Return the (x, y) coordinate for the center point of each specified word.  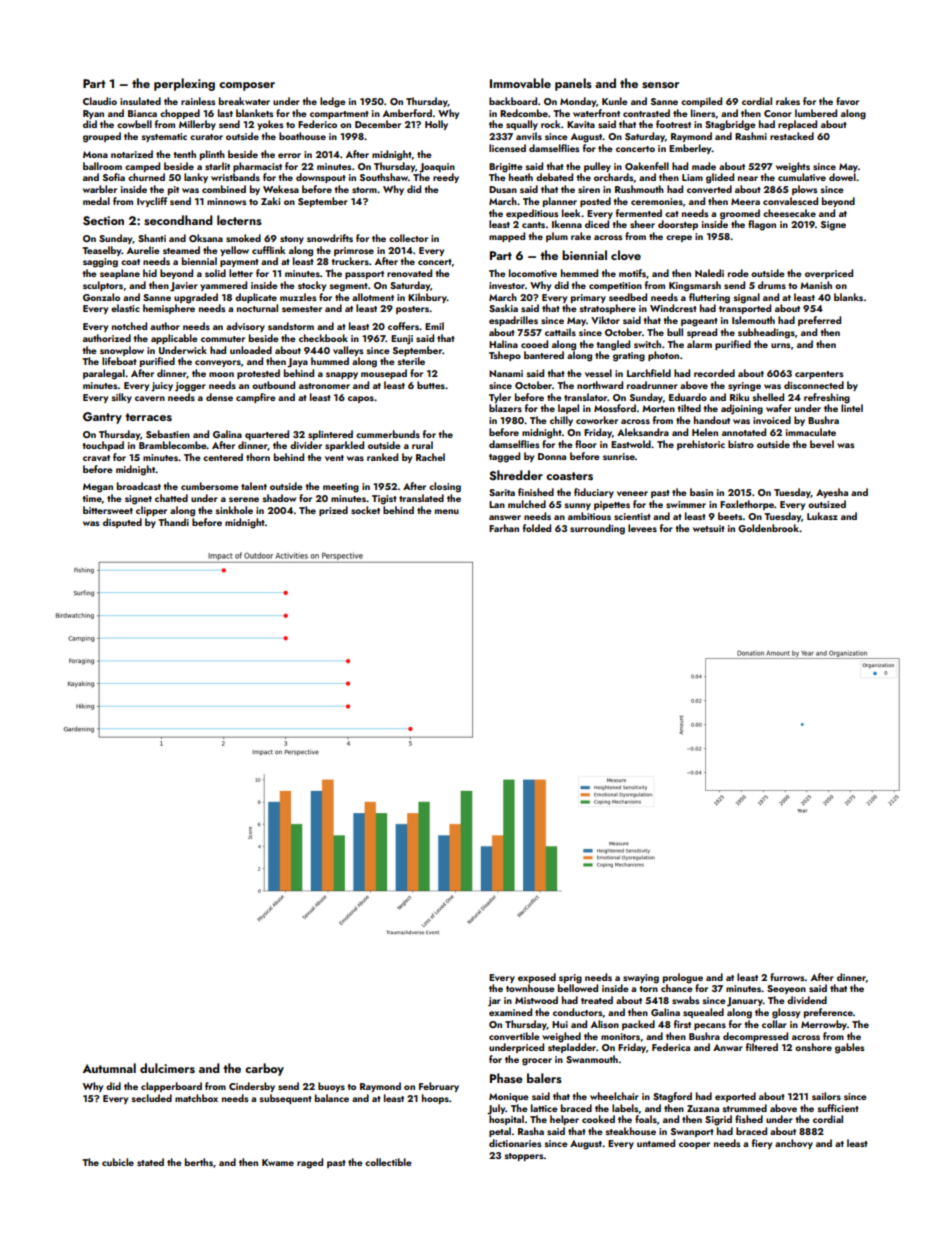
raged (310, 1163)
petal (500, 1132)
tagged (504, 457)
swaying (641, 979)
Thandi (173, 522)
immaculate (811, 432)
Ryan (93, 114)
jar (494, 1002)
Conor (778, 113)
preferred (819, 321)
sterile (411, 361)
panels (573, 84)
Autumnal (109, 1068)
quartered (267, 435)
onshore (813, 1047)
